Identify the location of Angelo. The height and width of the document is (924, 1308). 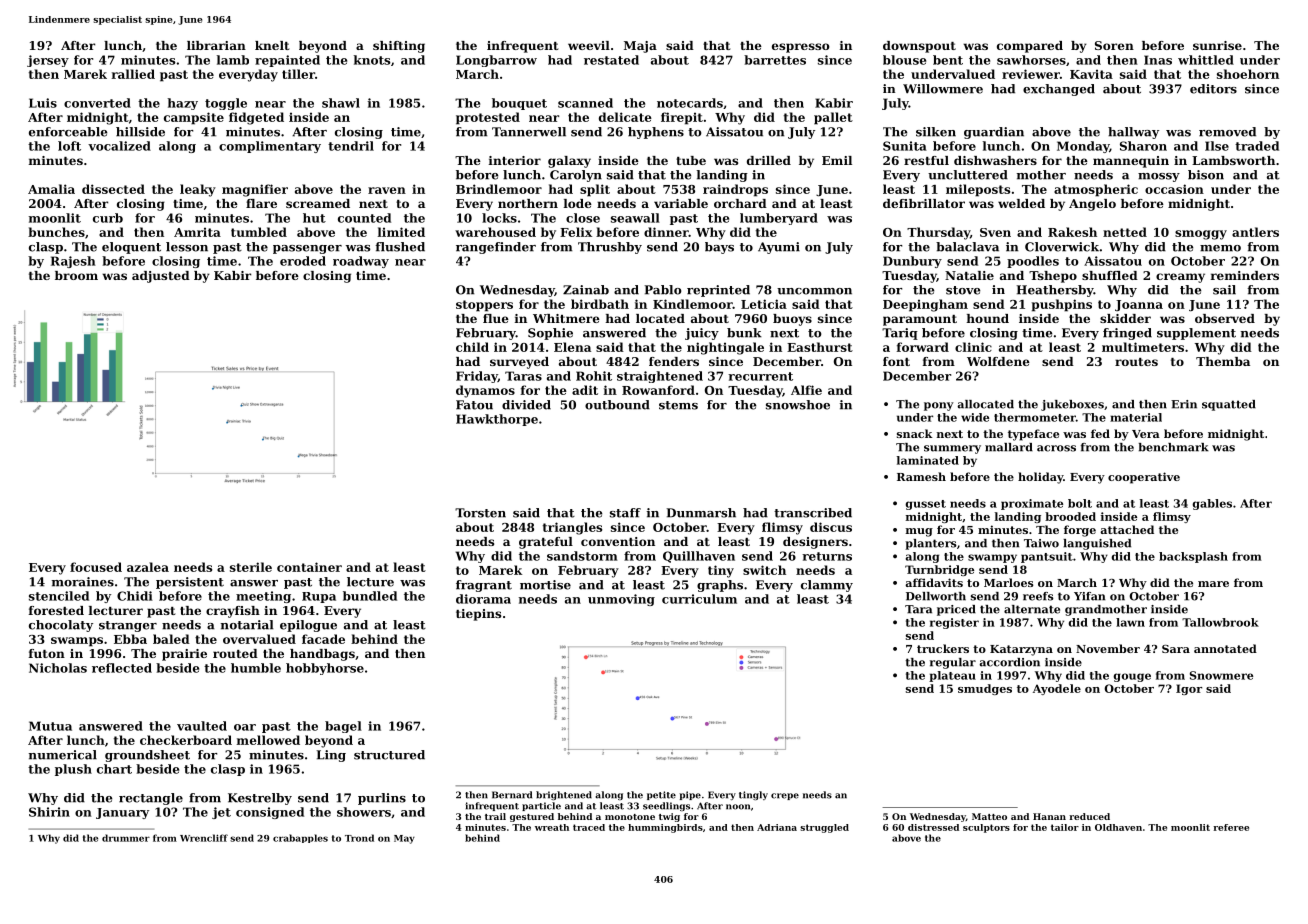
(1092, 205).
